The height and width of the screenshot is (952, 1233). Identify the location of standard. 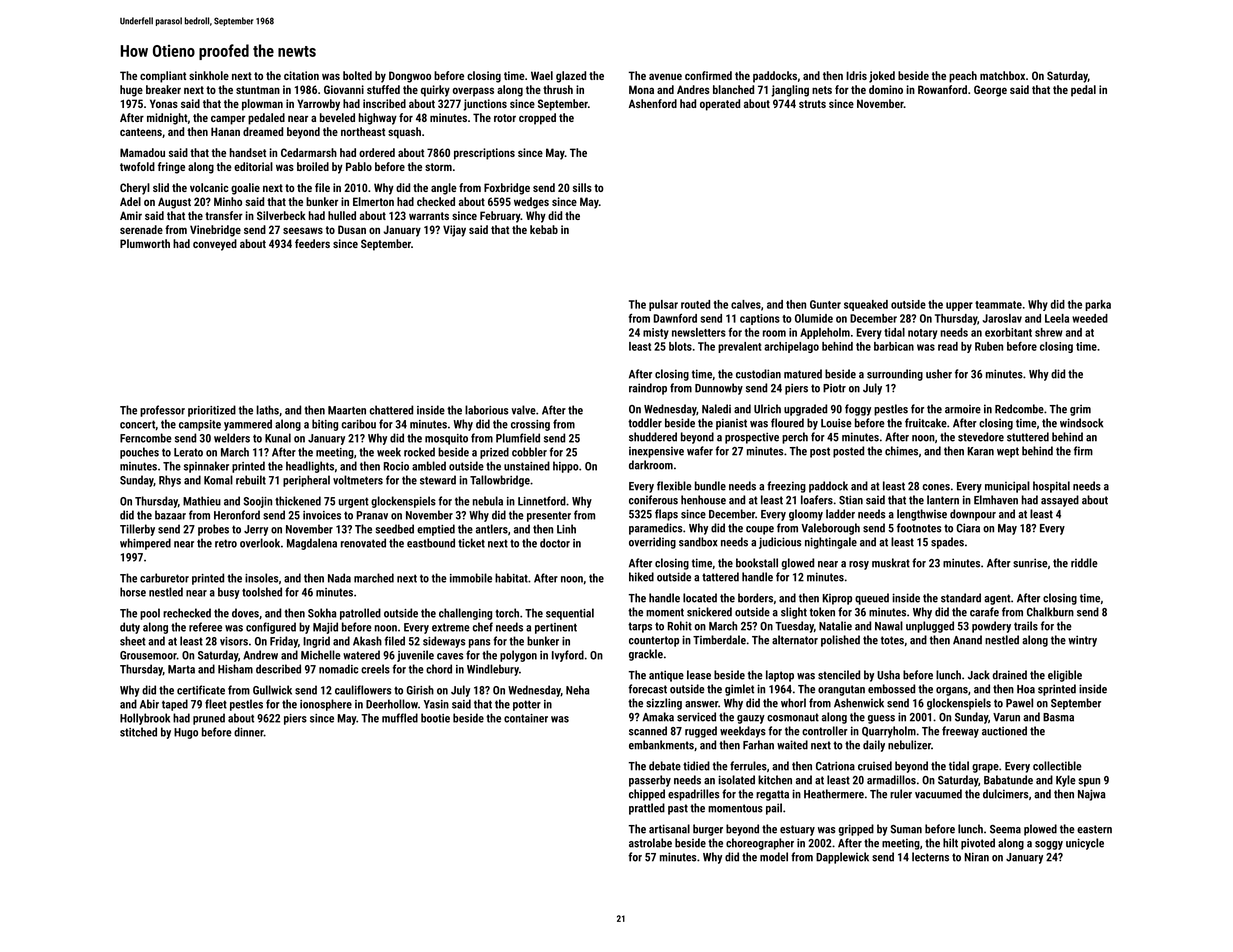
(961, 598).
